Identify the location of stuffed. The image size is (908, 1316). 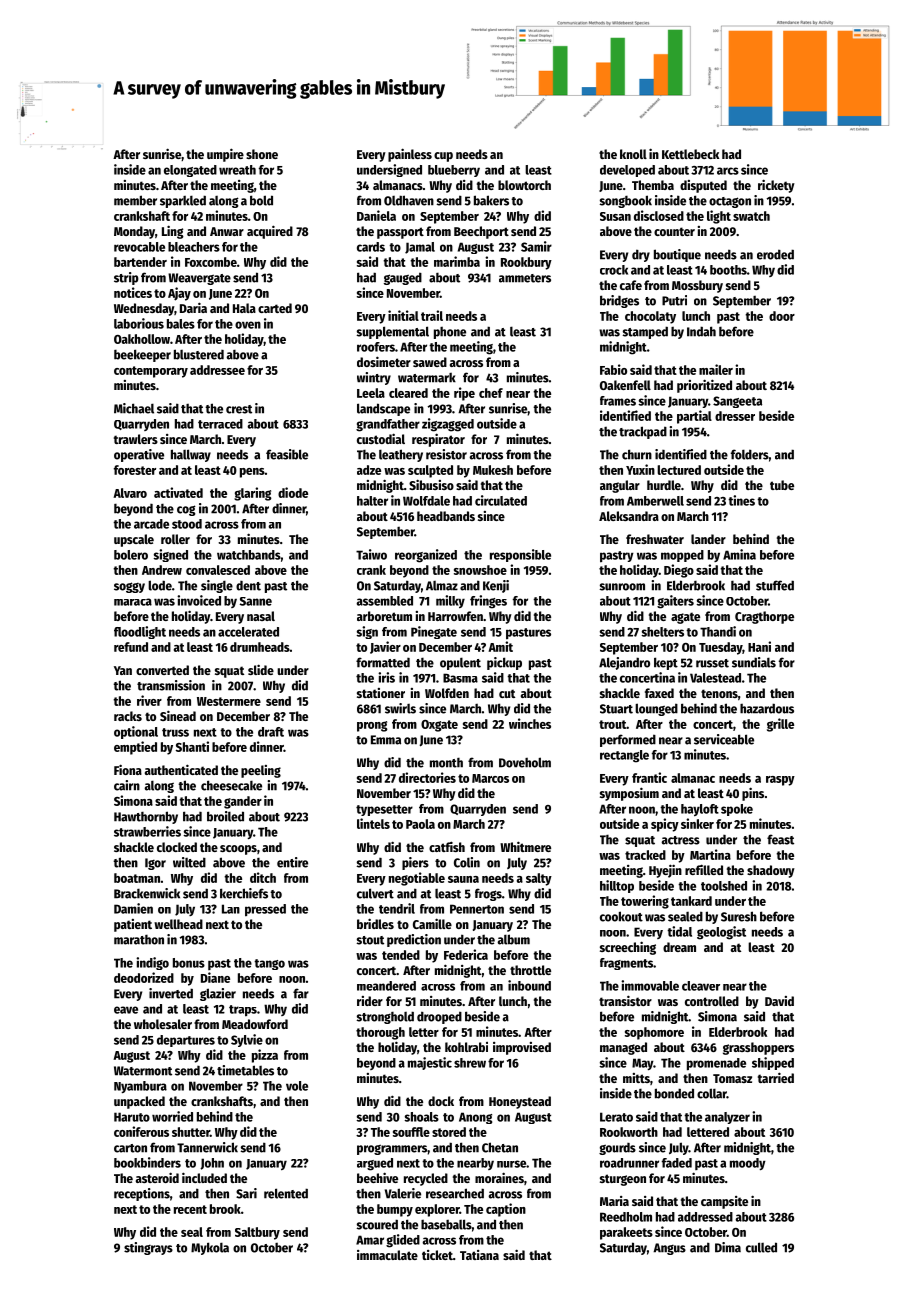
(775, 585).
